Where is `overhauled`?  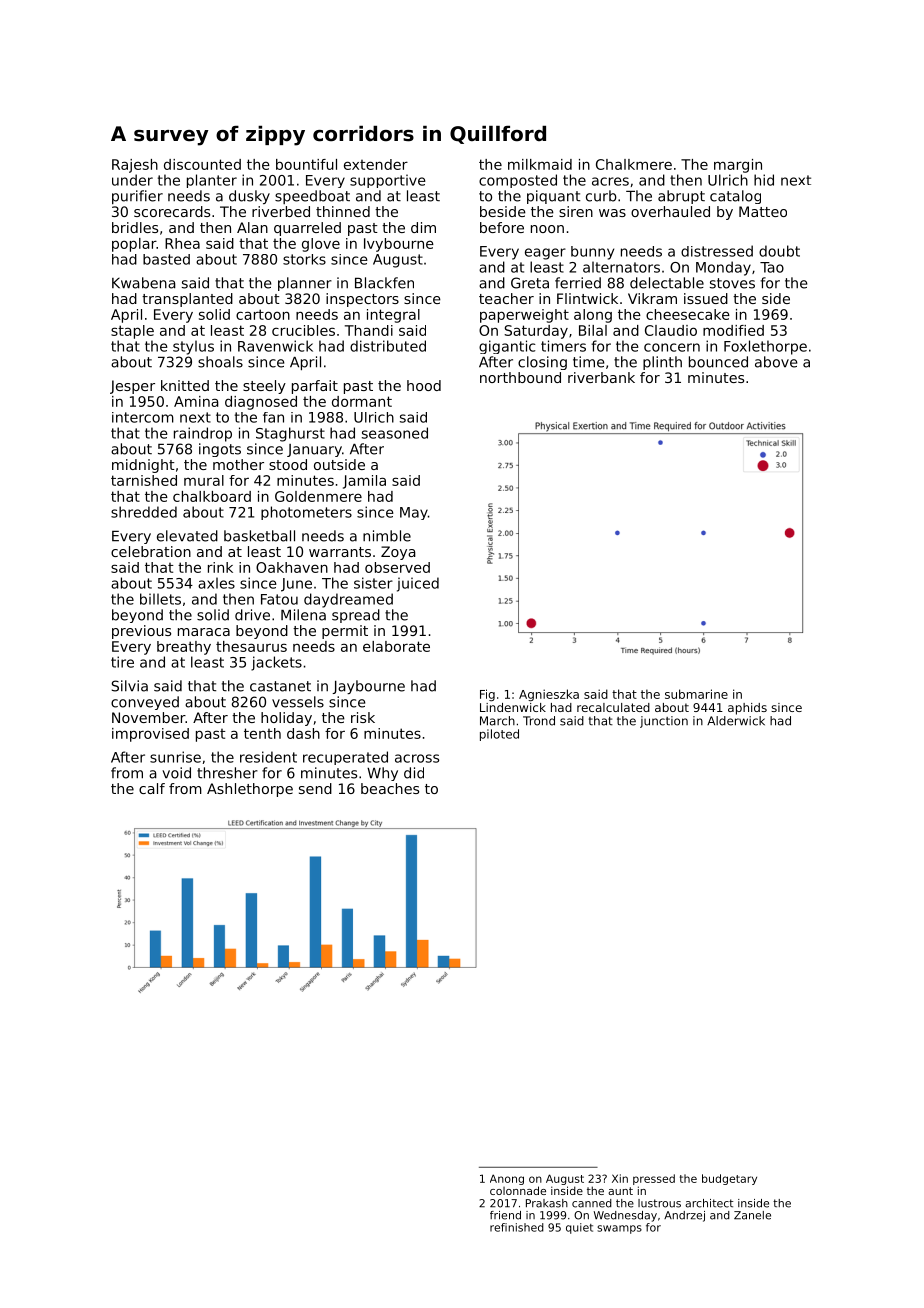
overhauled is located at coordinates (670, 211).
